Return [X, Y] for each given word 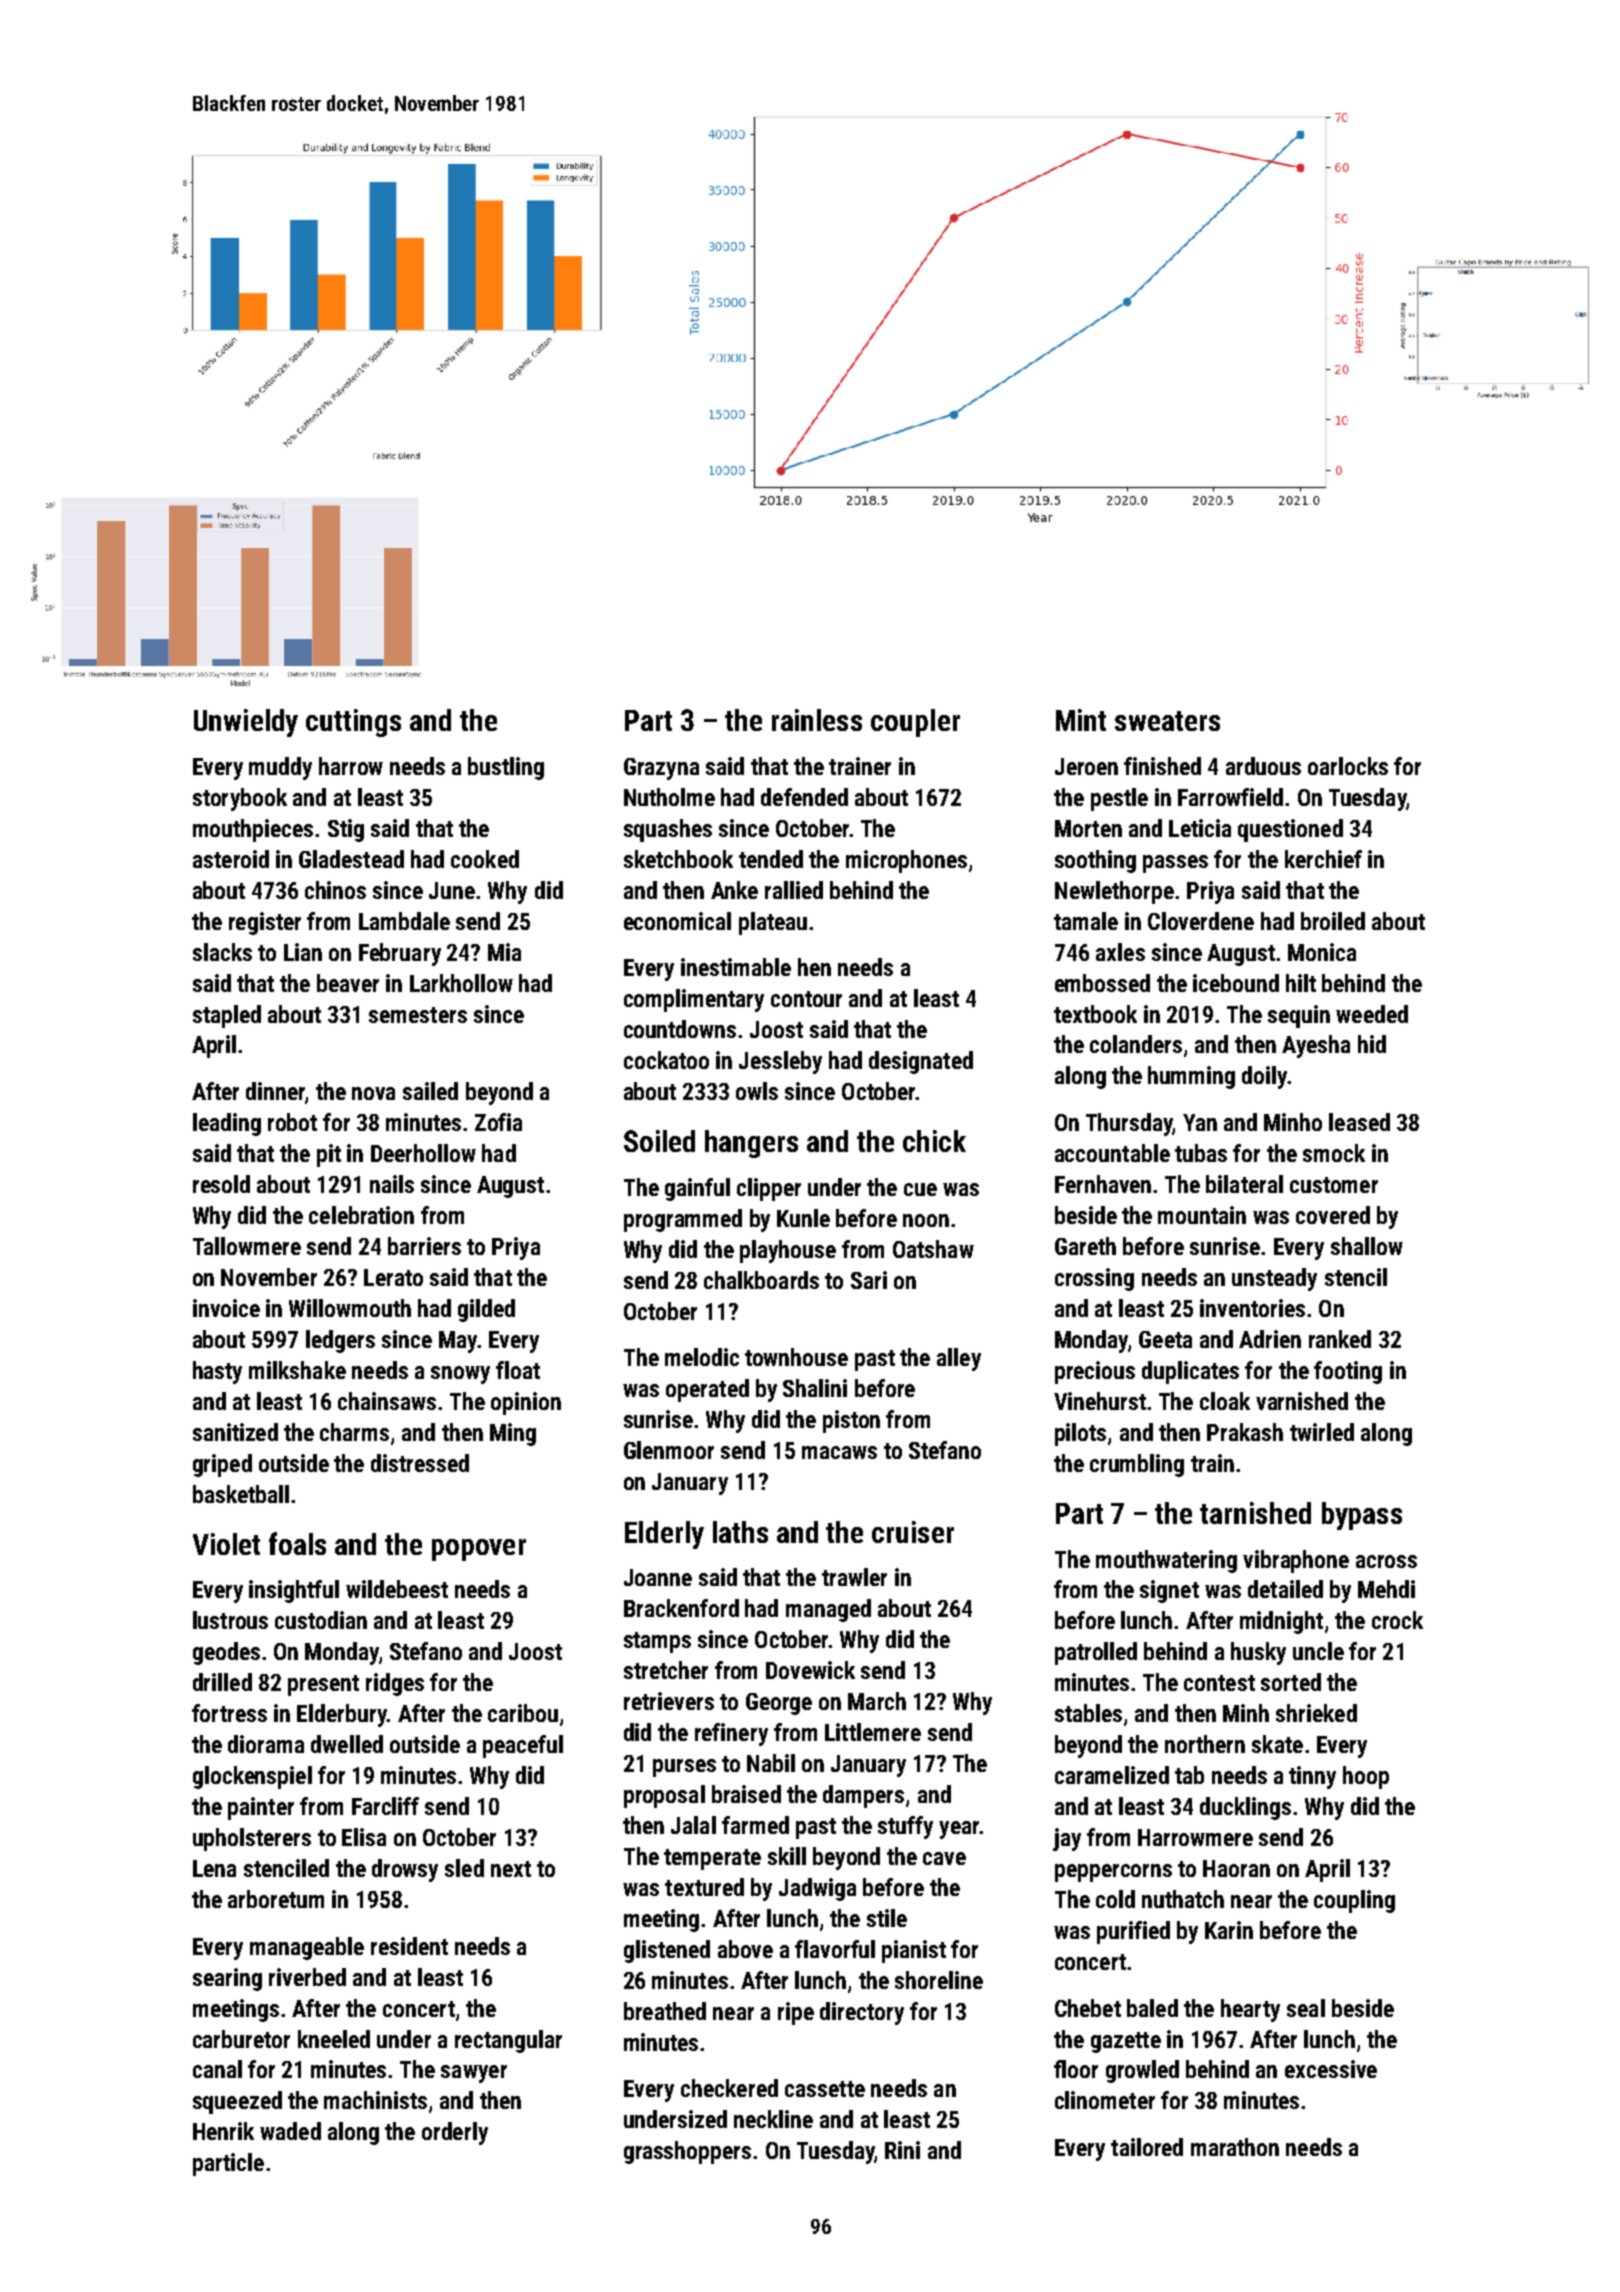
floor [1076, 2069]
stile [887, 1918]
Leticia [1200, 828]
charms [354, 1432]
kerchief [1323, 859]
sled [464, 1868]
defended [804, 797]
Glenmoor [669, 1450]
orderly [455, 2133]
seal [1306, 2008]
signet [1169, 1591]
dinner [275, 1091]
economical [677, 921]
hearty [1250, 2010]
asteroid [231, 859]
